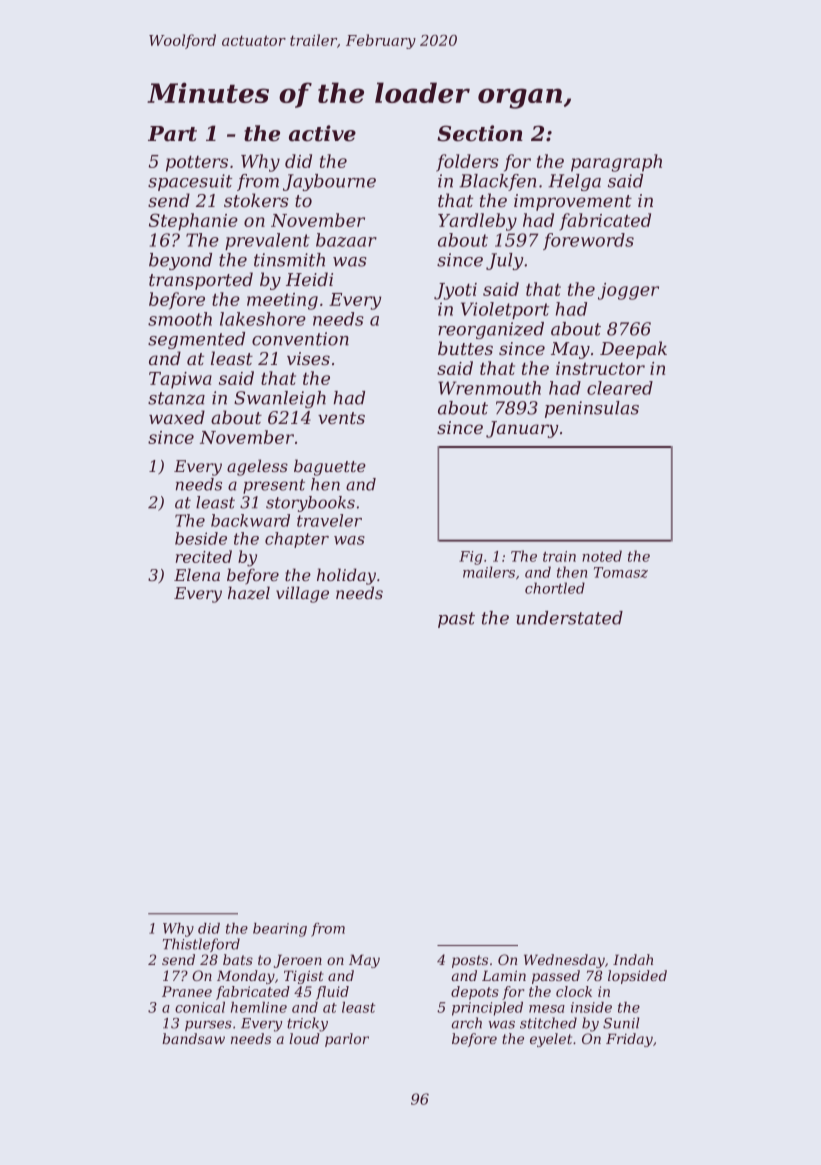 The image size is (821, 1165). Describe the element at coordinates (180, 380) in the page. I see `Tapiwa` at that location.
